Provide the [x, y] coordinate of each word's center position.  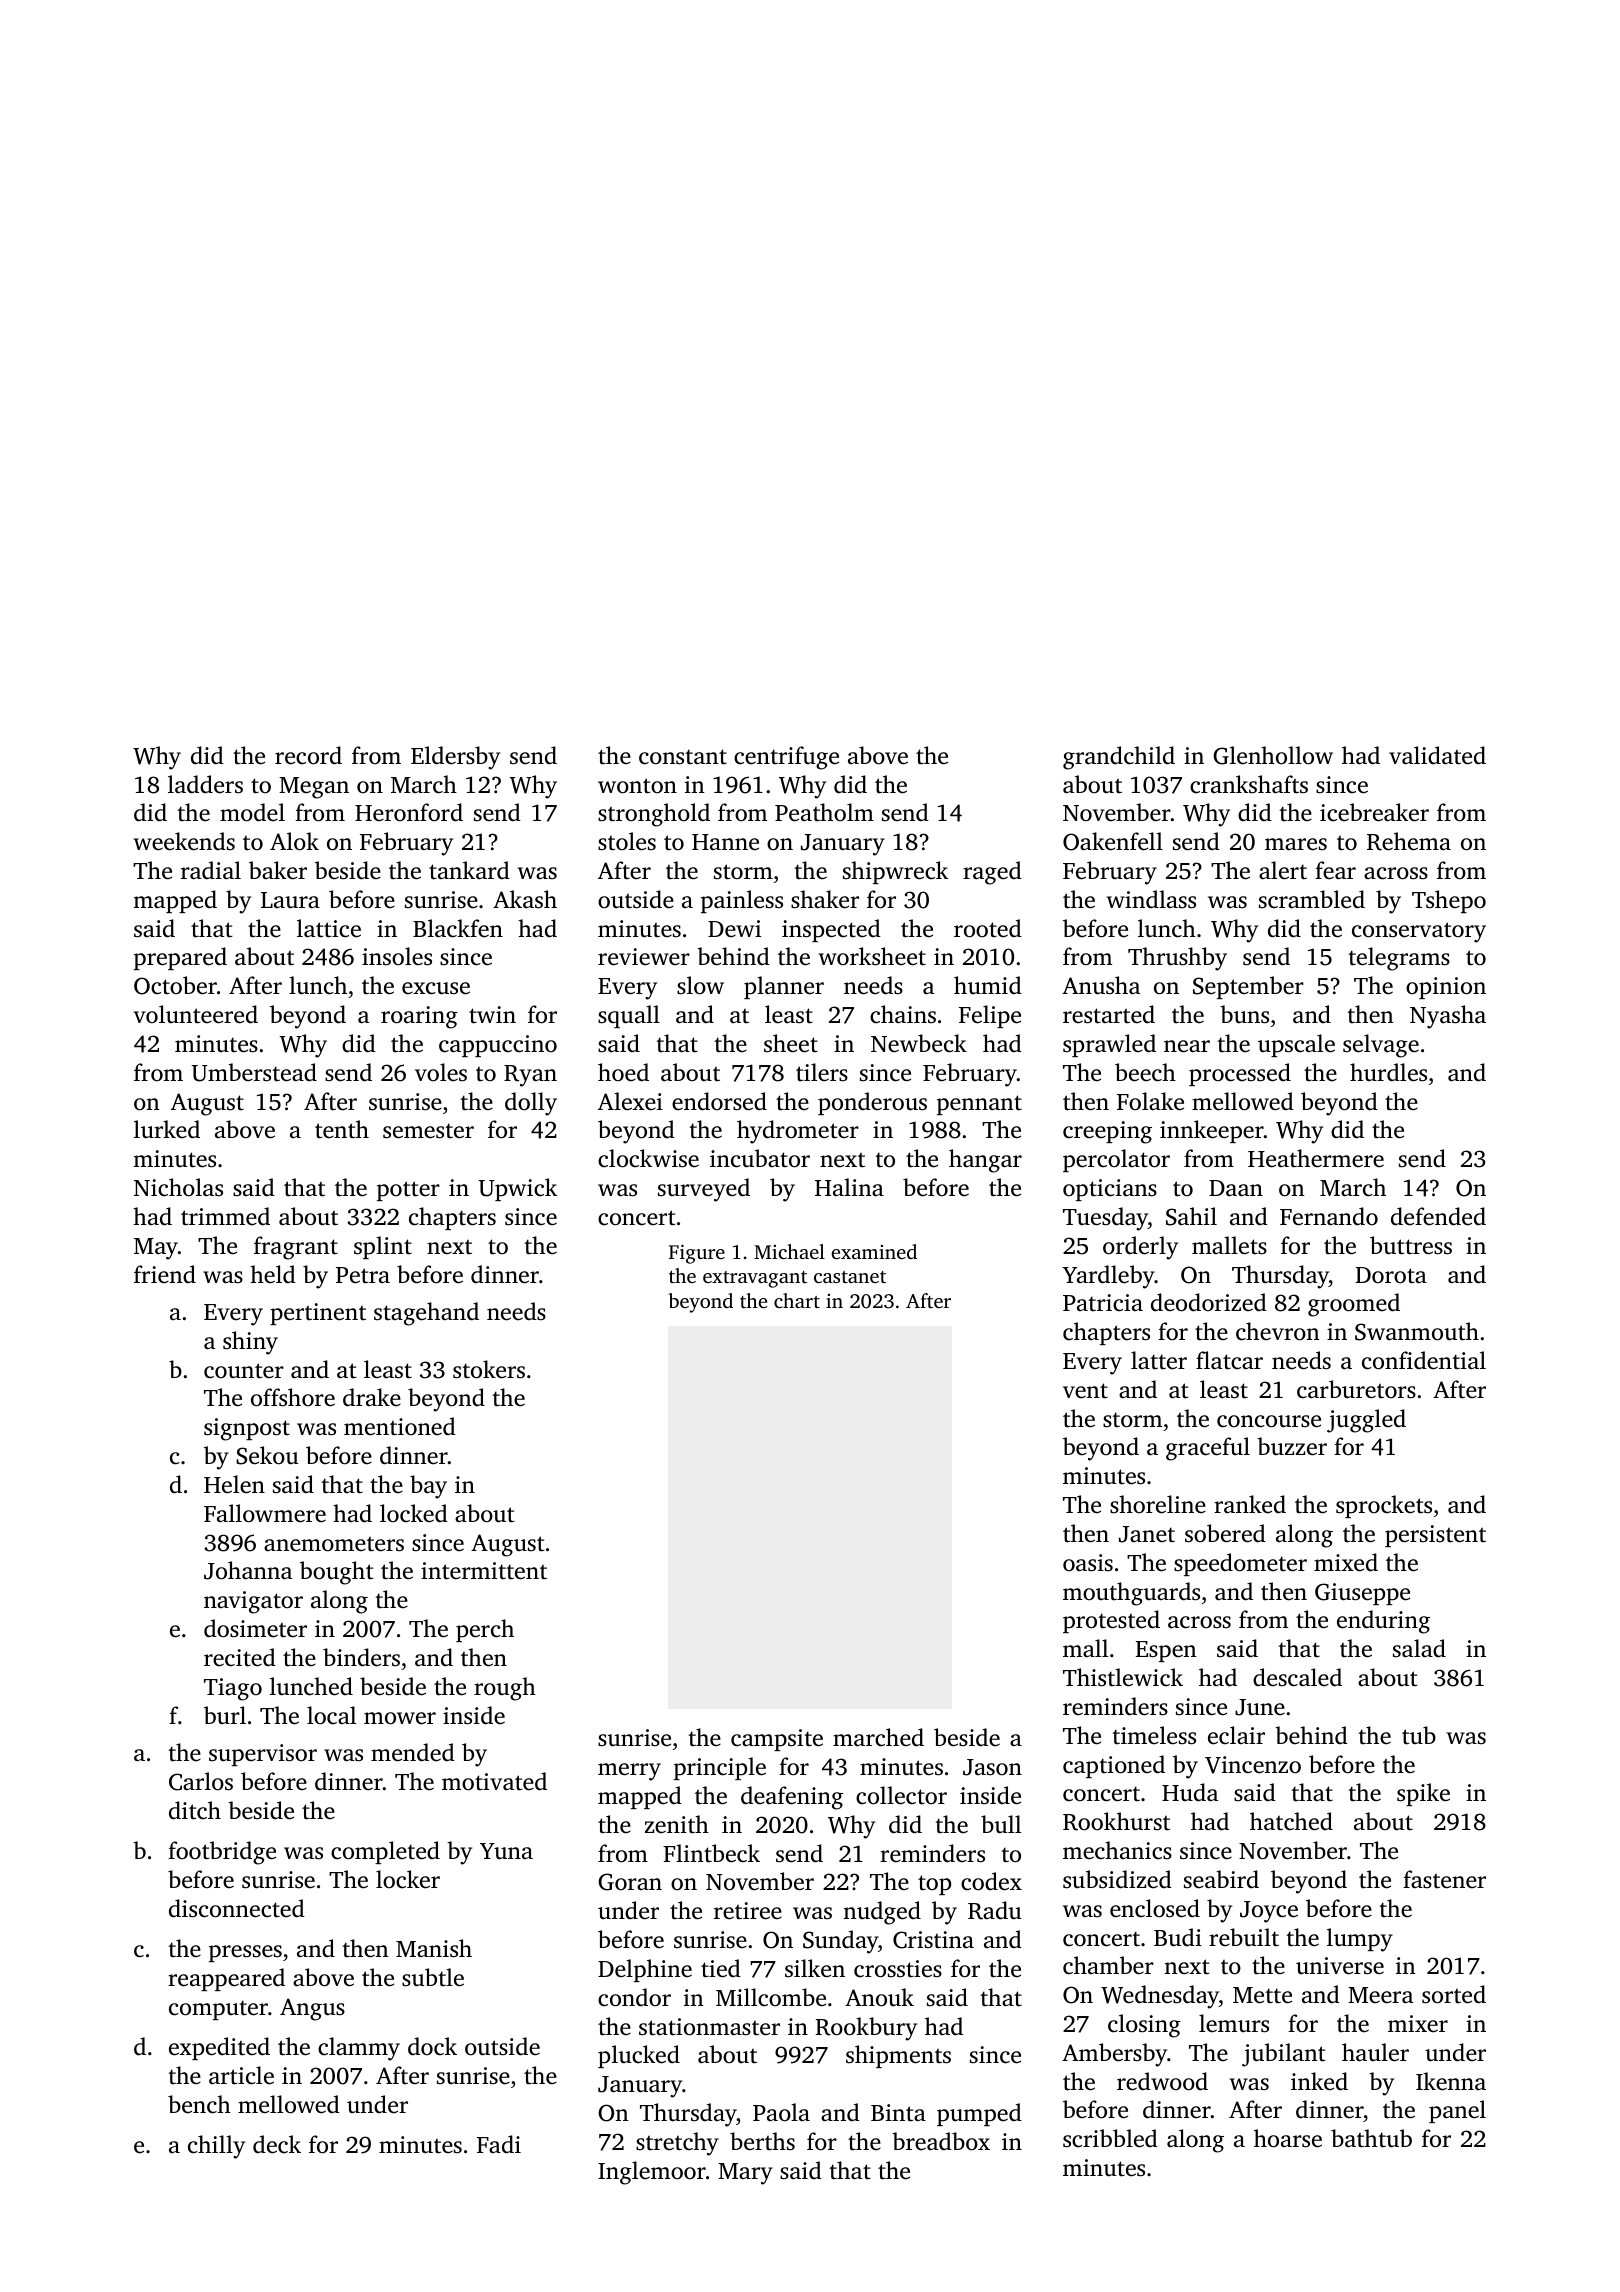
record [308, 755]
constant [683, 757]
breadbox [941, 2141]
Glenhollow [1273, 755]
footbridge [222, 1853]
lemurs [1234, 2023]
